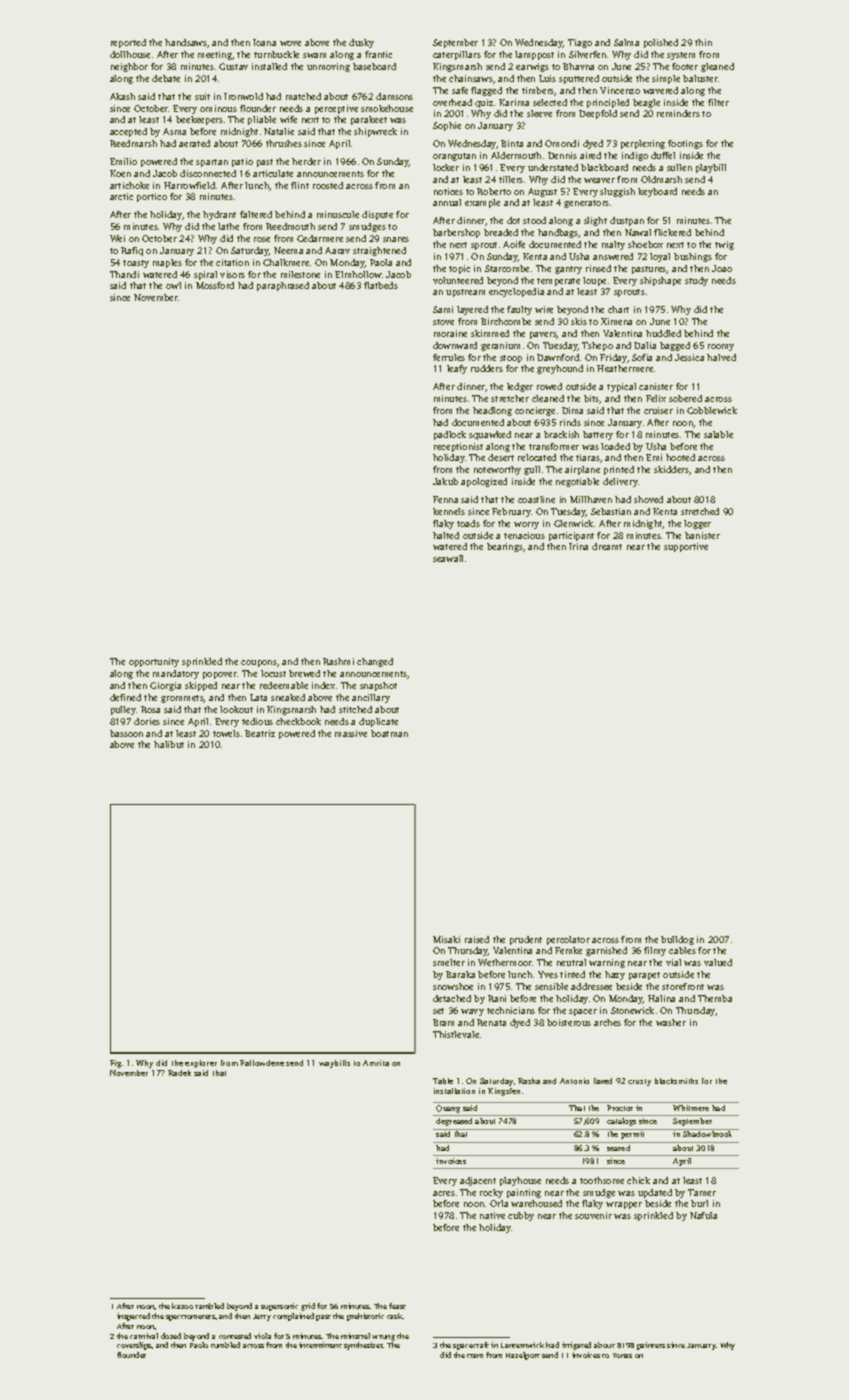 Image resolution: width=849 pixels, height=1400 pixels. I want to click on Asma, so click(174, 131).
